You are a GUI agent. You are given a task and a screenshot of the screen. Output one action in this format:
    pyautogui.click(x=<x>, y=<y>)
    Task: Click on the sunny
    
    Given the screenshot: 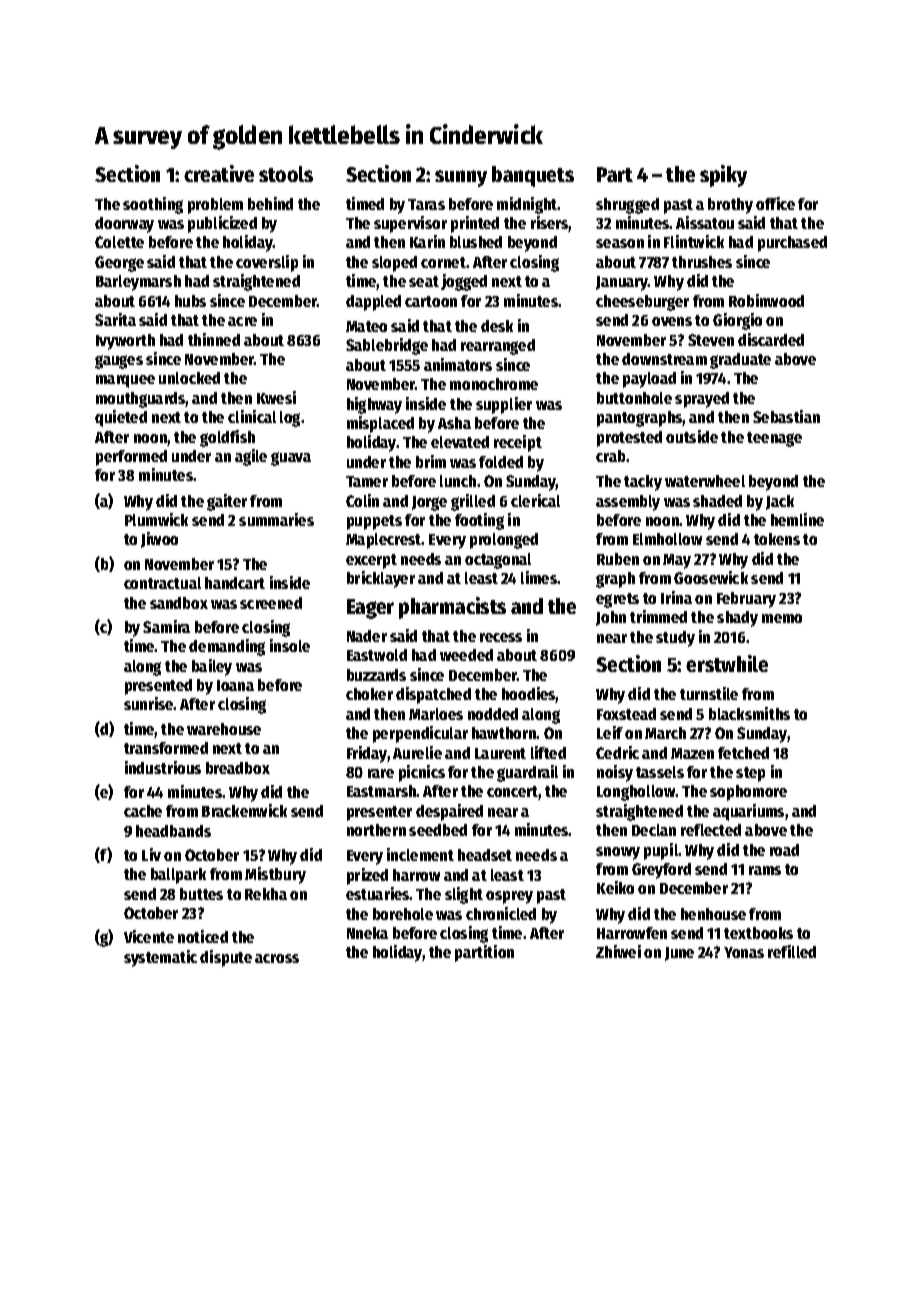 What is the action you would take?
    pyautogui.click(x=461, y=178)
